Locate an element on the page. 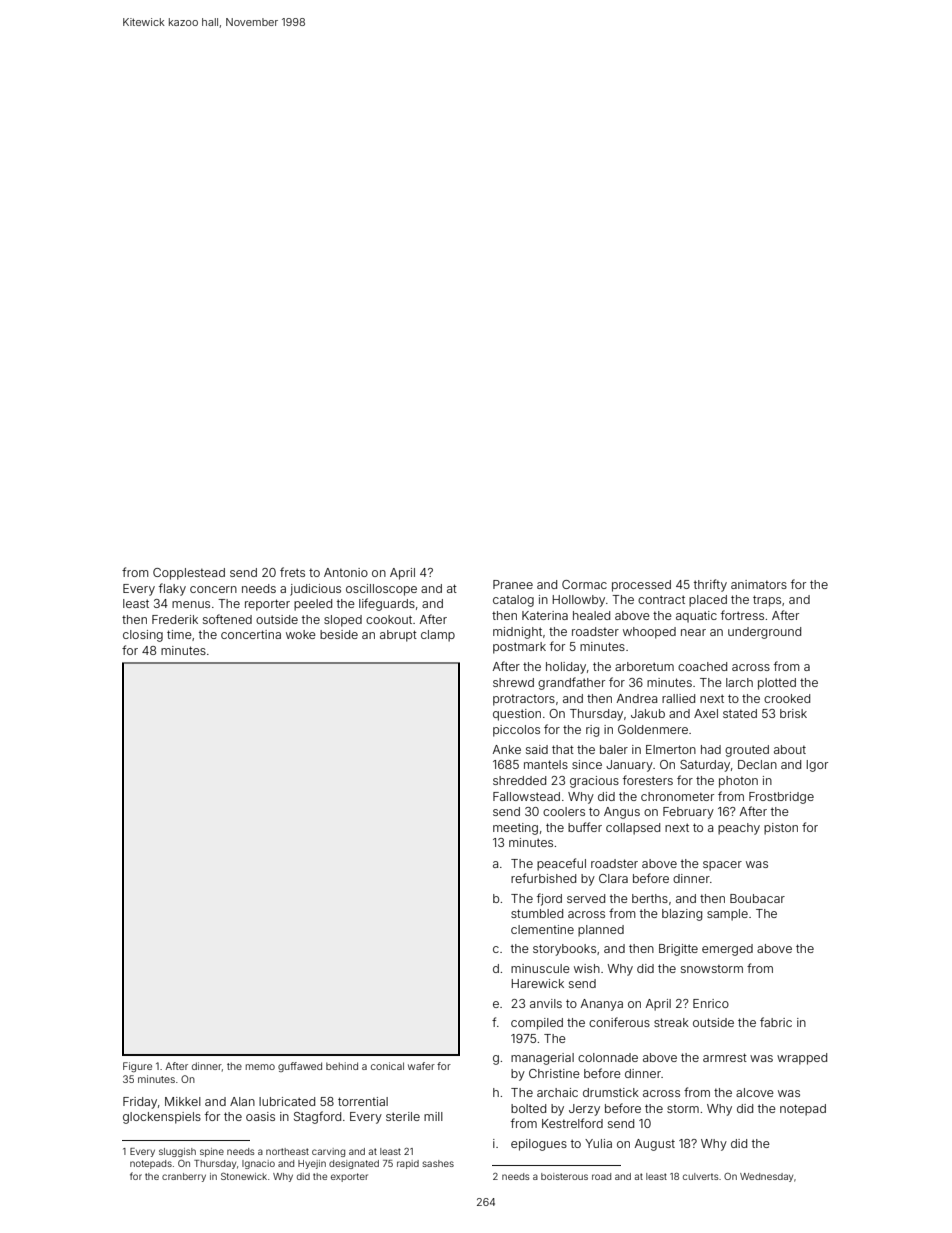 The width and height of the image is (952, 1233). Elmerton is located at coordinates (671, 749).
